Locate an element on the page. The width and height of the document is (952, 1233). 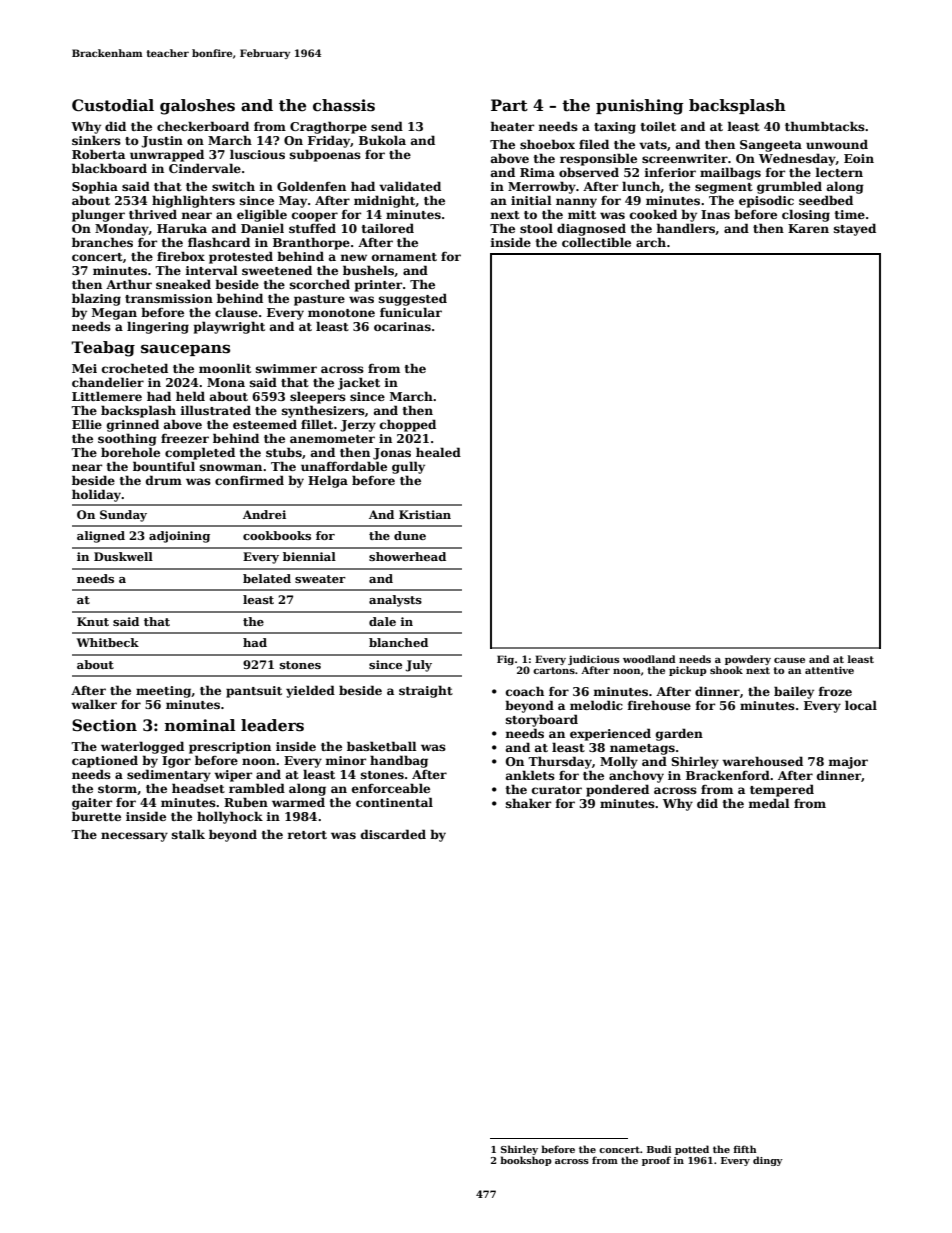
playwright is located at coordinates (229, 327).
